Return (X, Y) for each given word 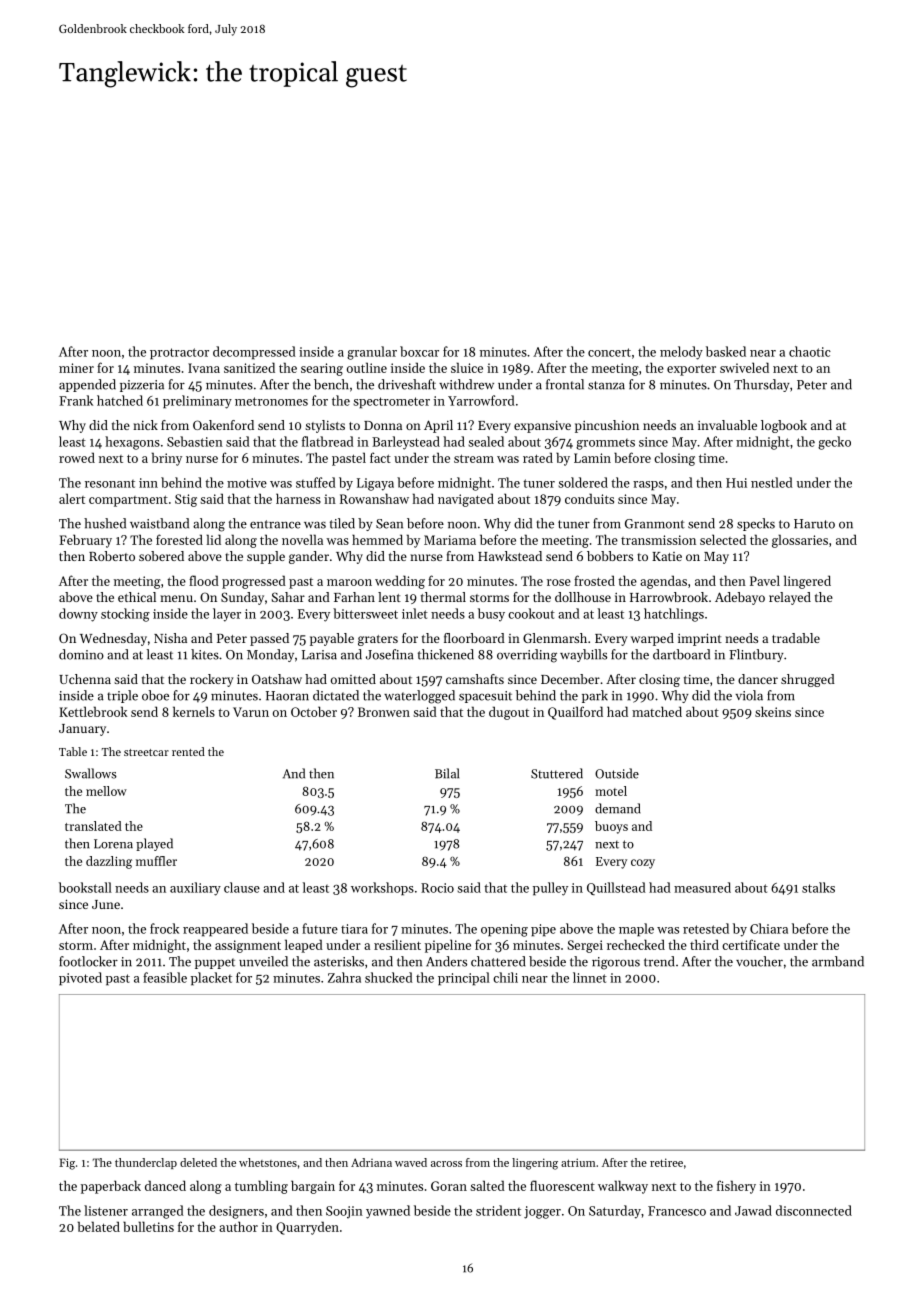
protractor (179, 354)
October (314, 711)
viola (749, 695)
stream (474, 458)
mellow (106, 791)
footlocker (88, 961)
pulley (550, 889)
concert (609, 352)
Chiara (769, 928)
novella (302, 539)
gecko (834, 443)
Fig (67, 1164)
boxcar (419, 351)
